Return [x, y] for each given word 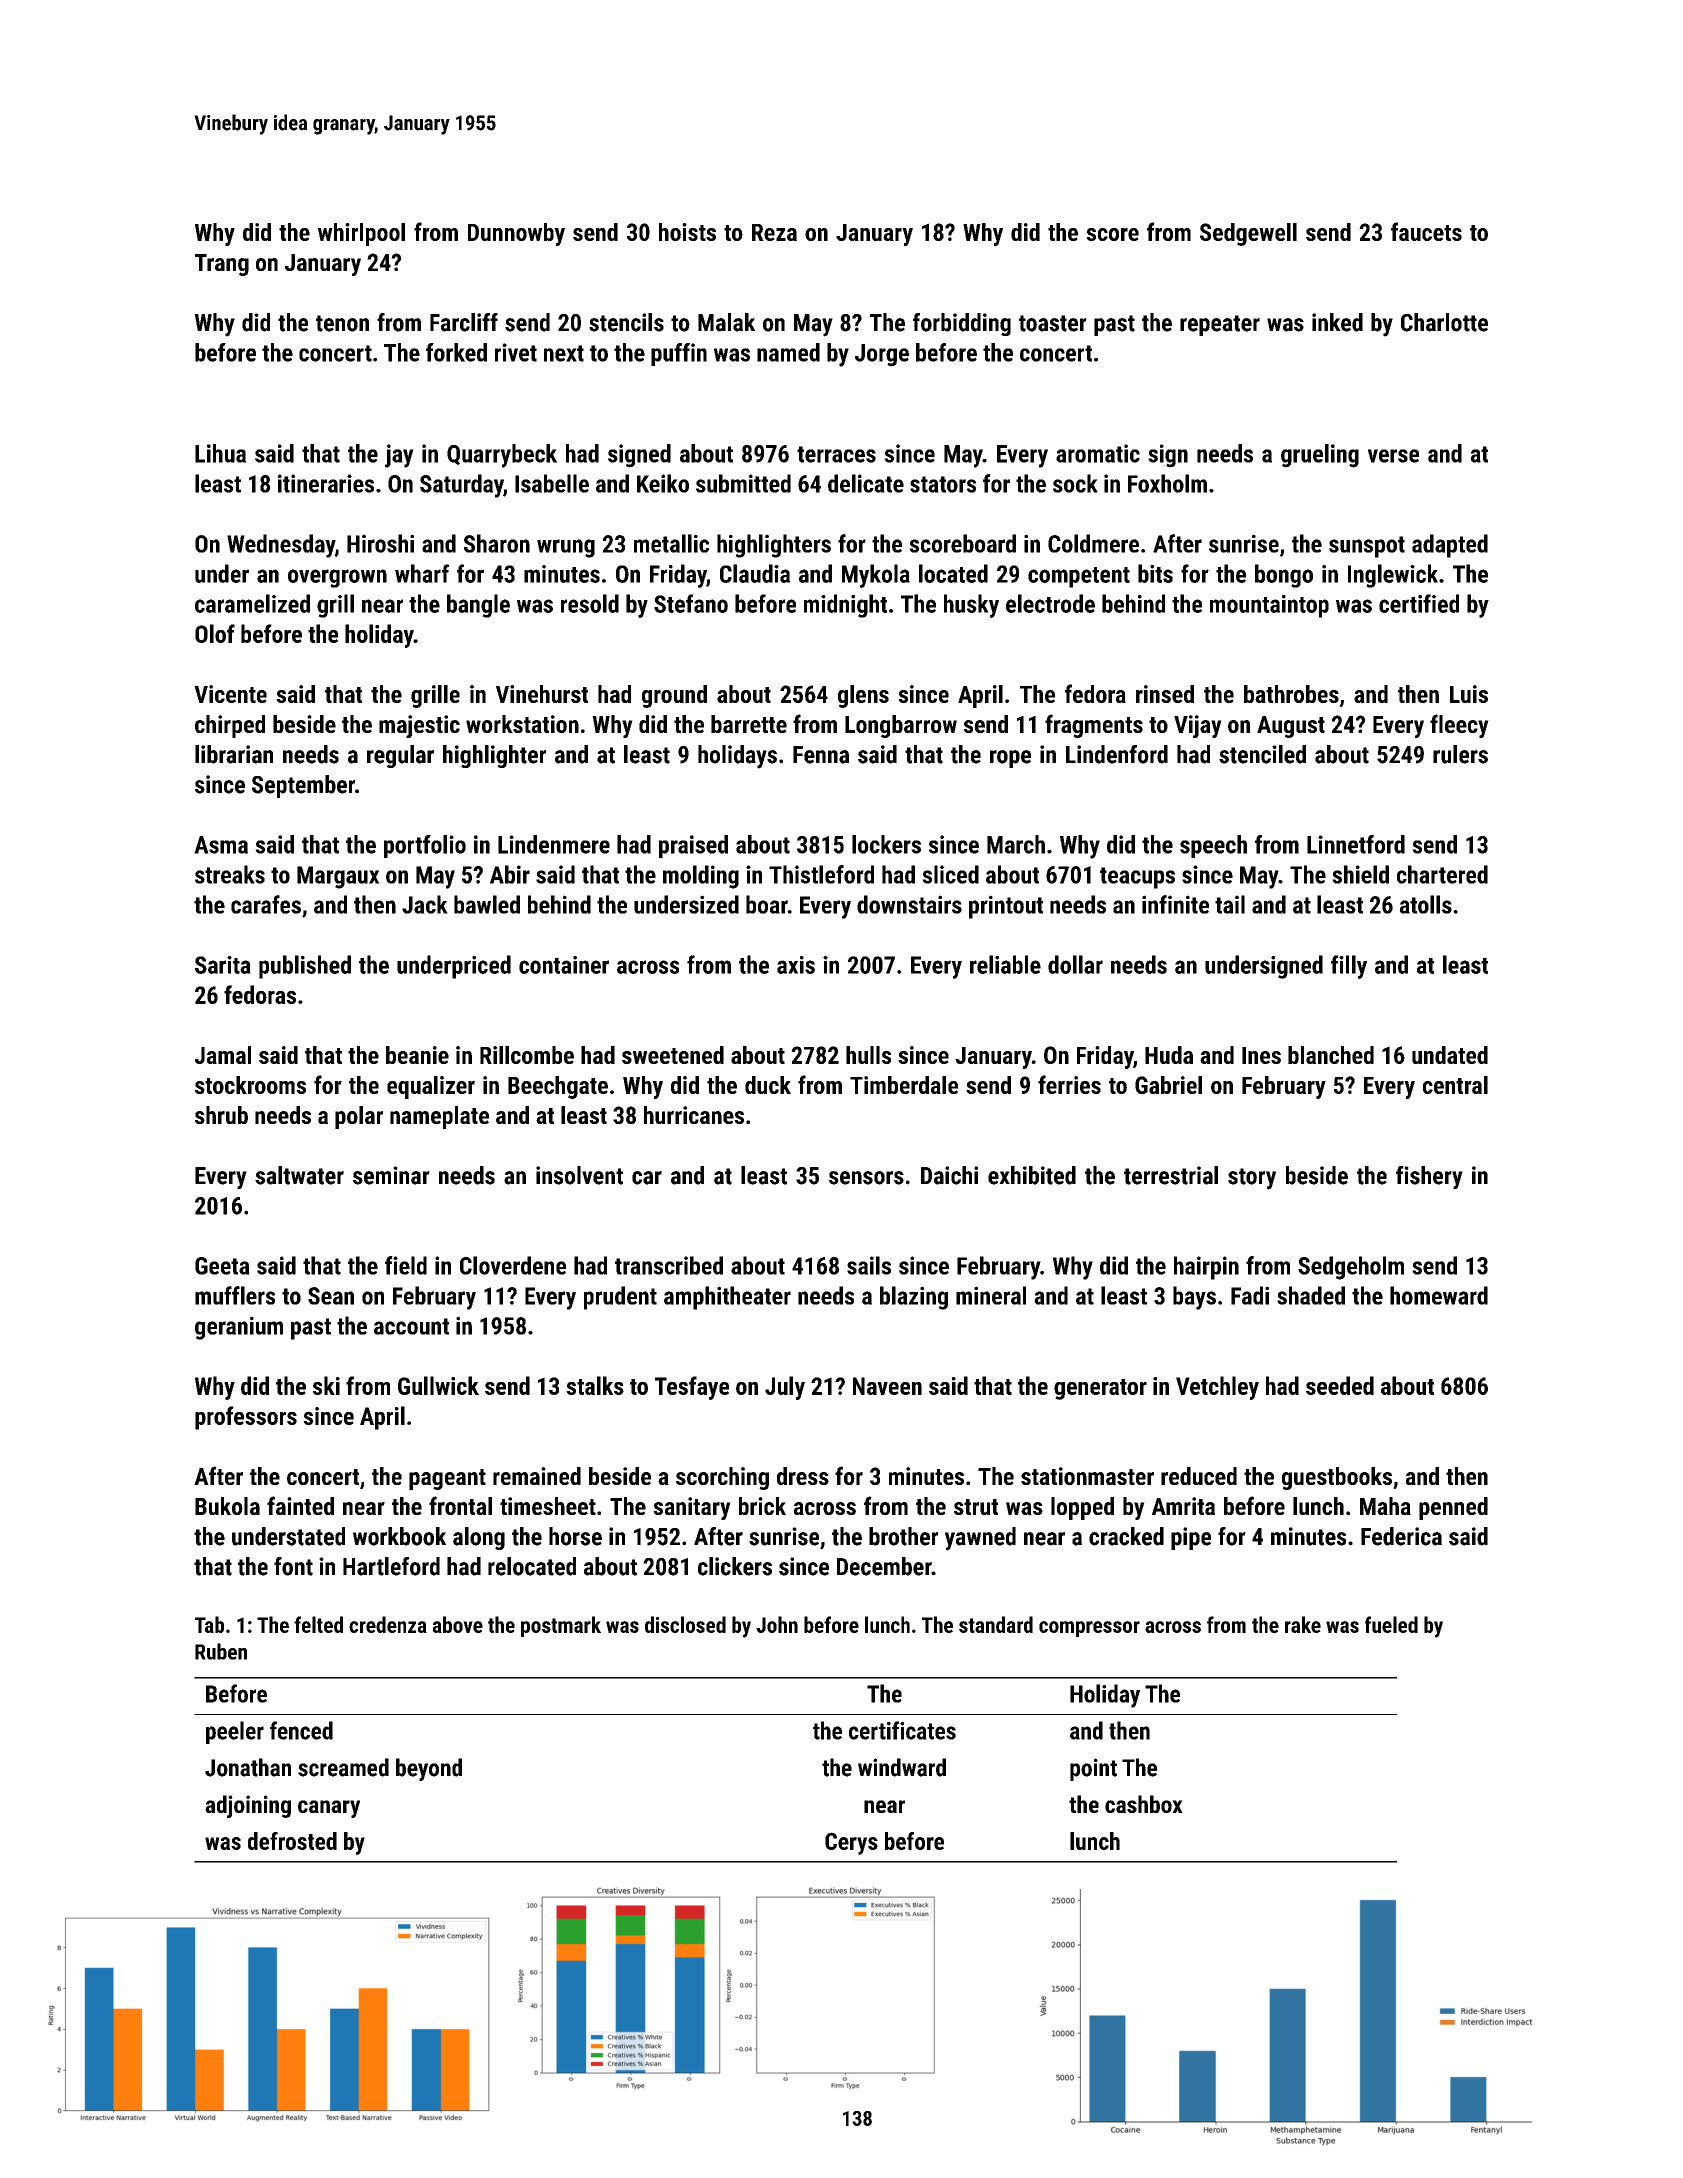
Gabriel [1168, 1085]
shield [1360, 874]
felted [318, 1624]
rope [1010, 759]
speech [1213, 846]
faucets [1426, 231]
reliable [1005, 964]
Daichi [949, 1175]
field [406, 1265]
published [305, 967]
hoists [687, 232]
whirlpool [361, 234]
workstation [522, 724]
